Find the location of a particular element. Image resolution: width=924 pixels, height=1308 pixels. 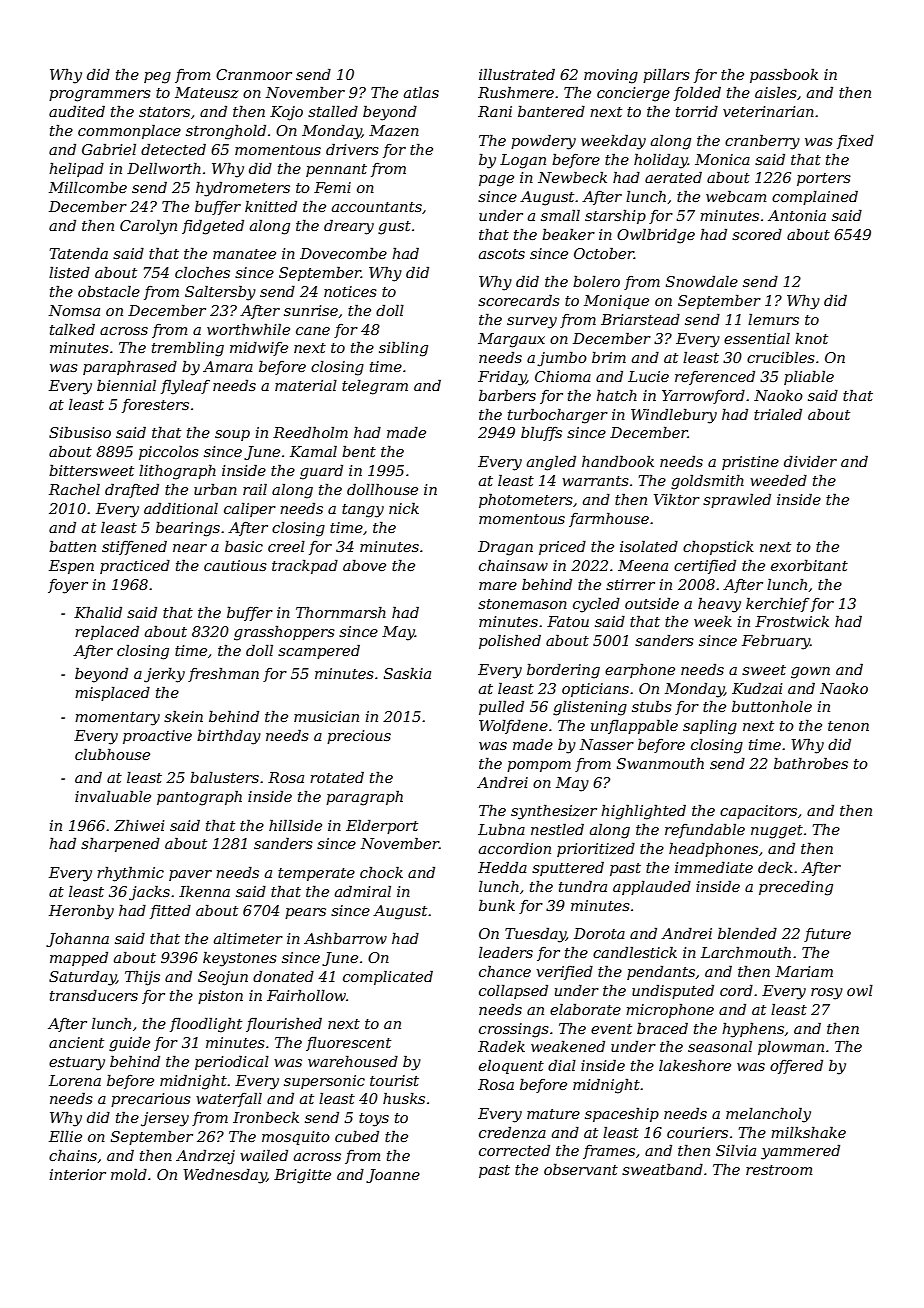

drafted is located at coordinates (132, 490).
